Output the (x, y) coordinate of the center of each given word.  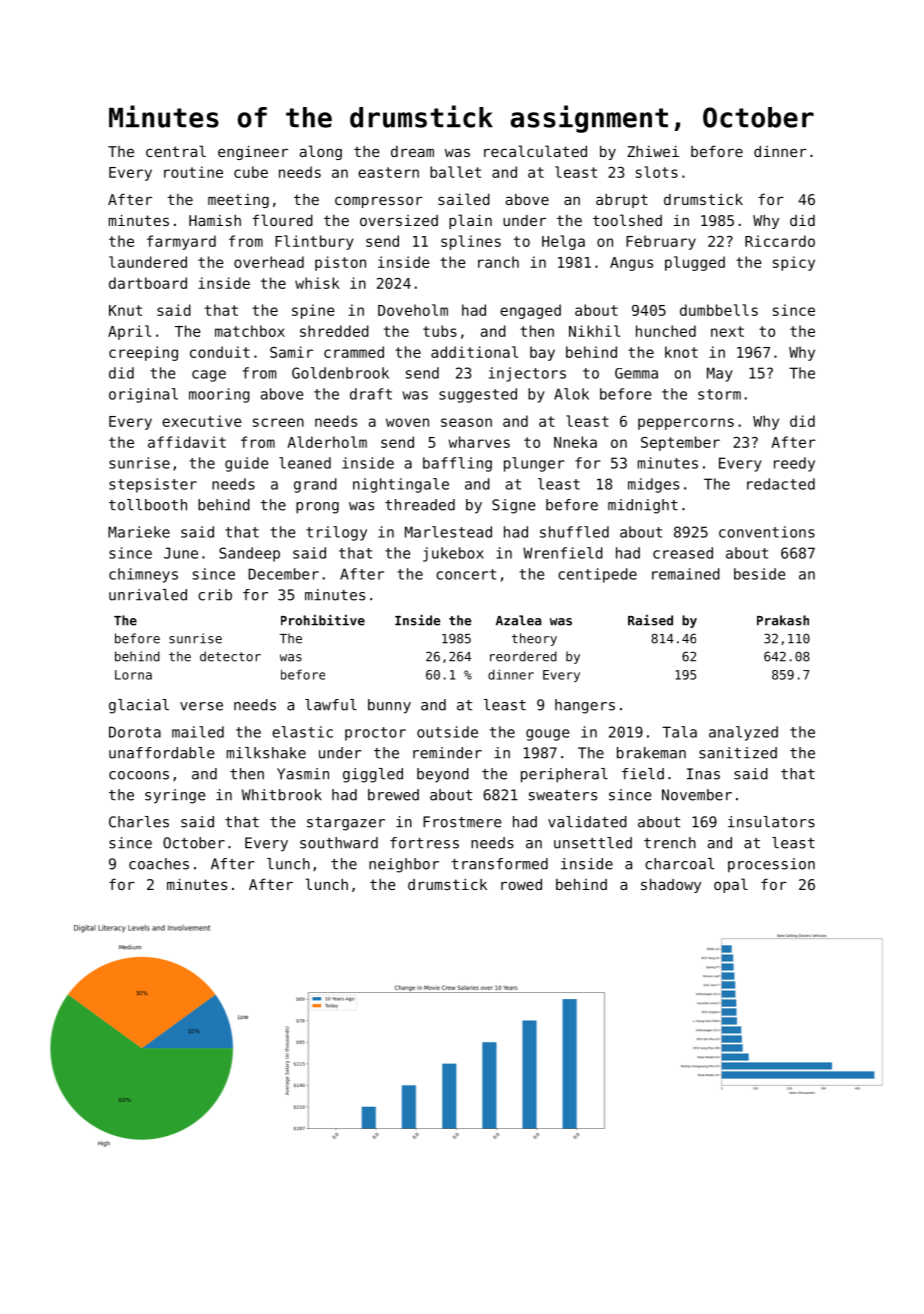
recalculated (535, 151)
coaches (159, 864)
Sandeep (249, 554)
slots (657, 172)
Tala (679, 732)
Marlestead (448, 532)
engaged (530, 311)
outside (447, 732)
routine (193, 172)
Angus (631, 264)
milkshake (266, 753)
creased (683, 553)
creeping (143, 353)
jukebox (453, 554)
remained (686, 574)
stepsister (153, 485)
